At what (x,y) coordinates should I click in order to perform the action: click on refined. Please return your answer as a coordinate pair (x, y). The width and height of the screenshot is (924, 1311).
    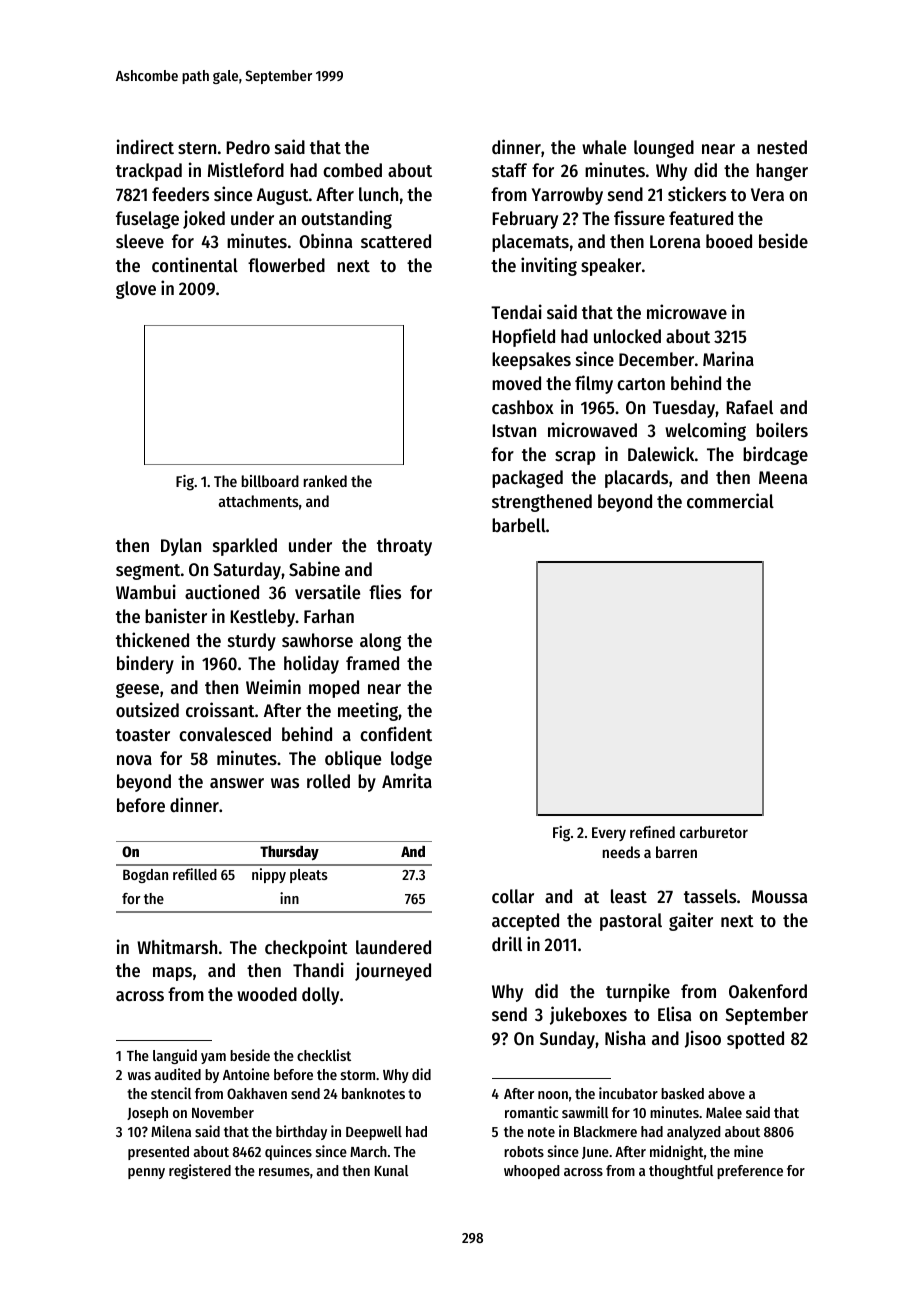
    Looking at the image, I should click on (652, 832).
